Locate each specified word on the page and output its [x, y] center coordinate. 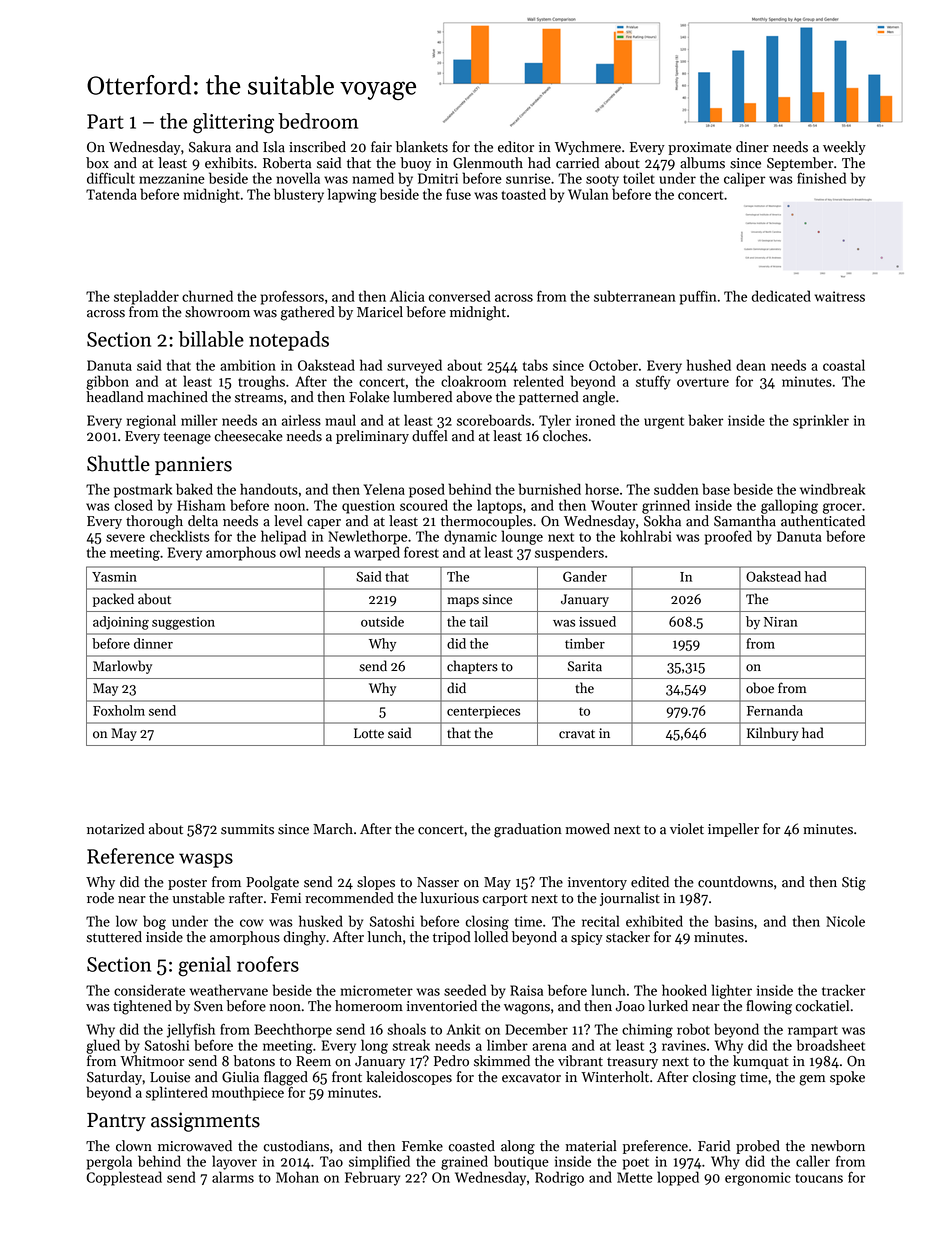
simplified [379, 1162]
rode [100, 898]
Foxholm [119, 710]
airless [301, 420]
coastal [844, 365]
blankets [422, 147]
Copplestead [124, 1178]
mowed [587, 829]
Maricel [380, 312]
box [97, 163]
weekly [844, 148]
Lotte [369, 733]
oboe [760, 688]
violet [687, 829]
